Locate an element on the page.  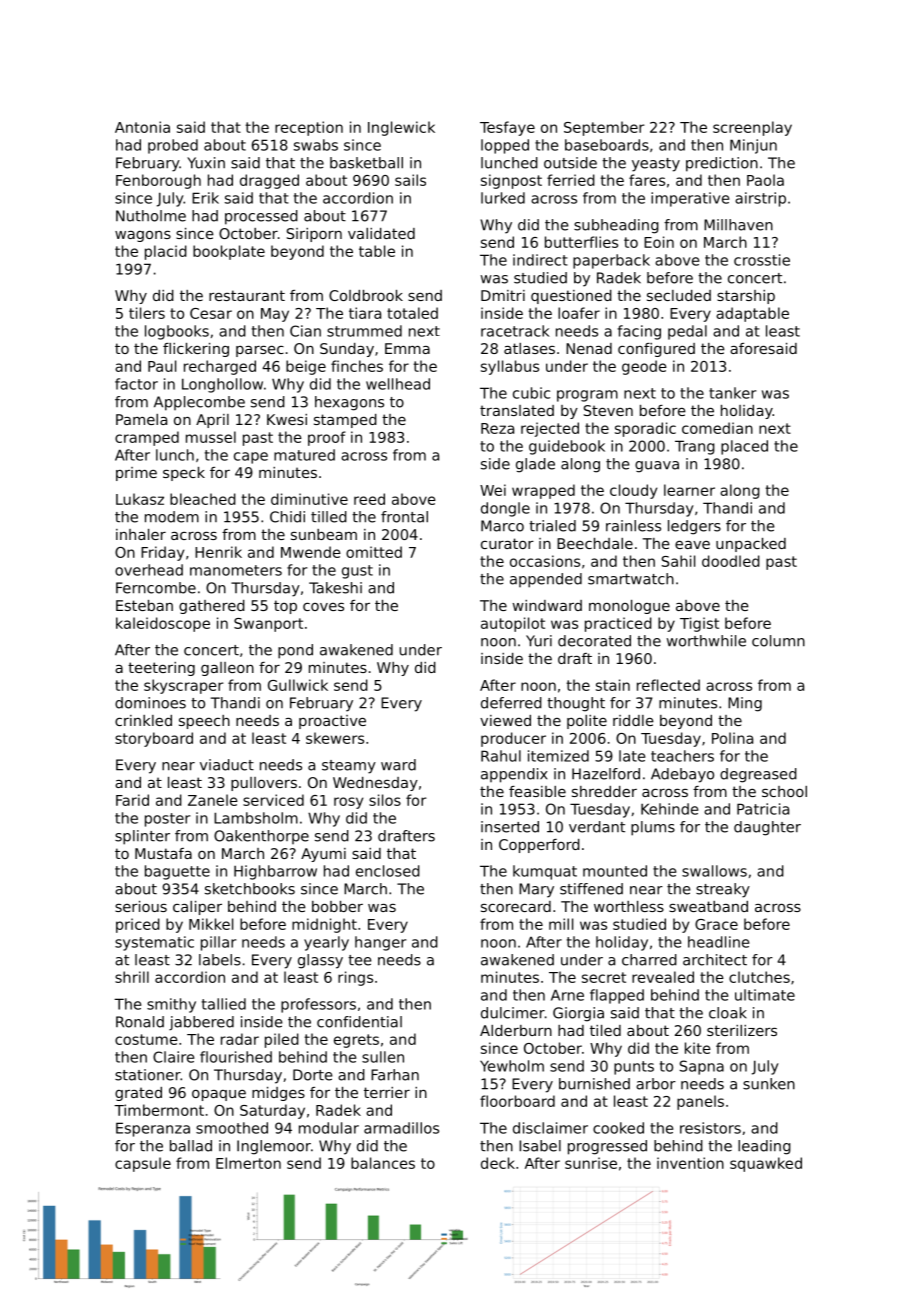
Lukasz is located at coordinates (140, 499).
